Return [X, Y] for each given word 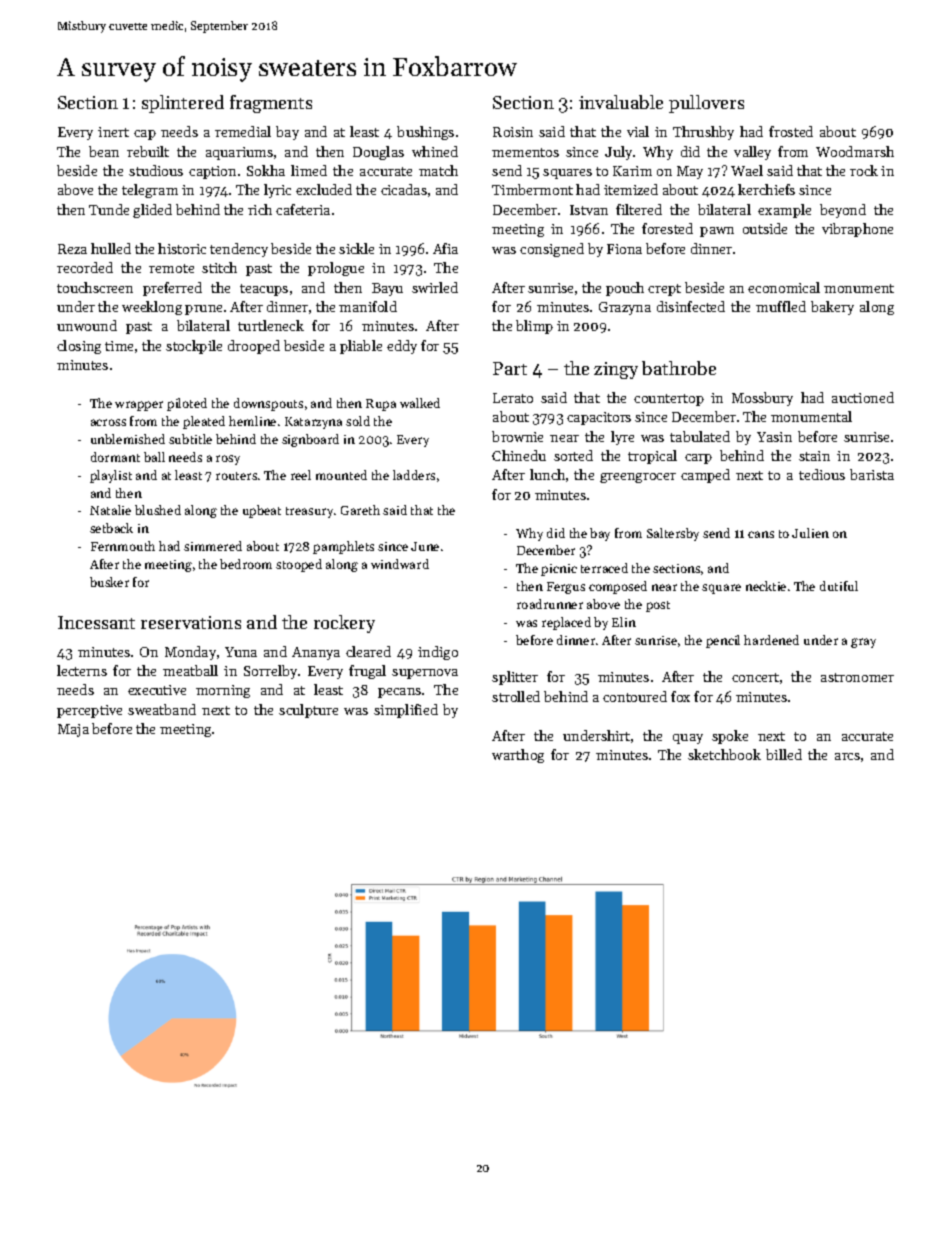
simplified [406, 711]
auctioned [863, 397]
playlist [111, 476]
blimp [534, 327]
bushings [425, 133]
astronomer [857, 677]
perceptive [89, 711]
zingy [616, 370]
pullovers [706, 104]
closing [79, 347]
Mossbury [762, 399]
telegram [150, 191]
